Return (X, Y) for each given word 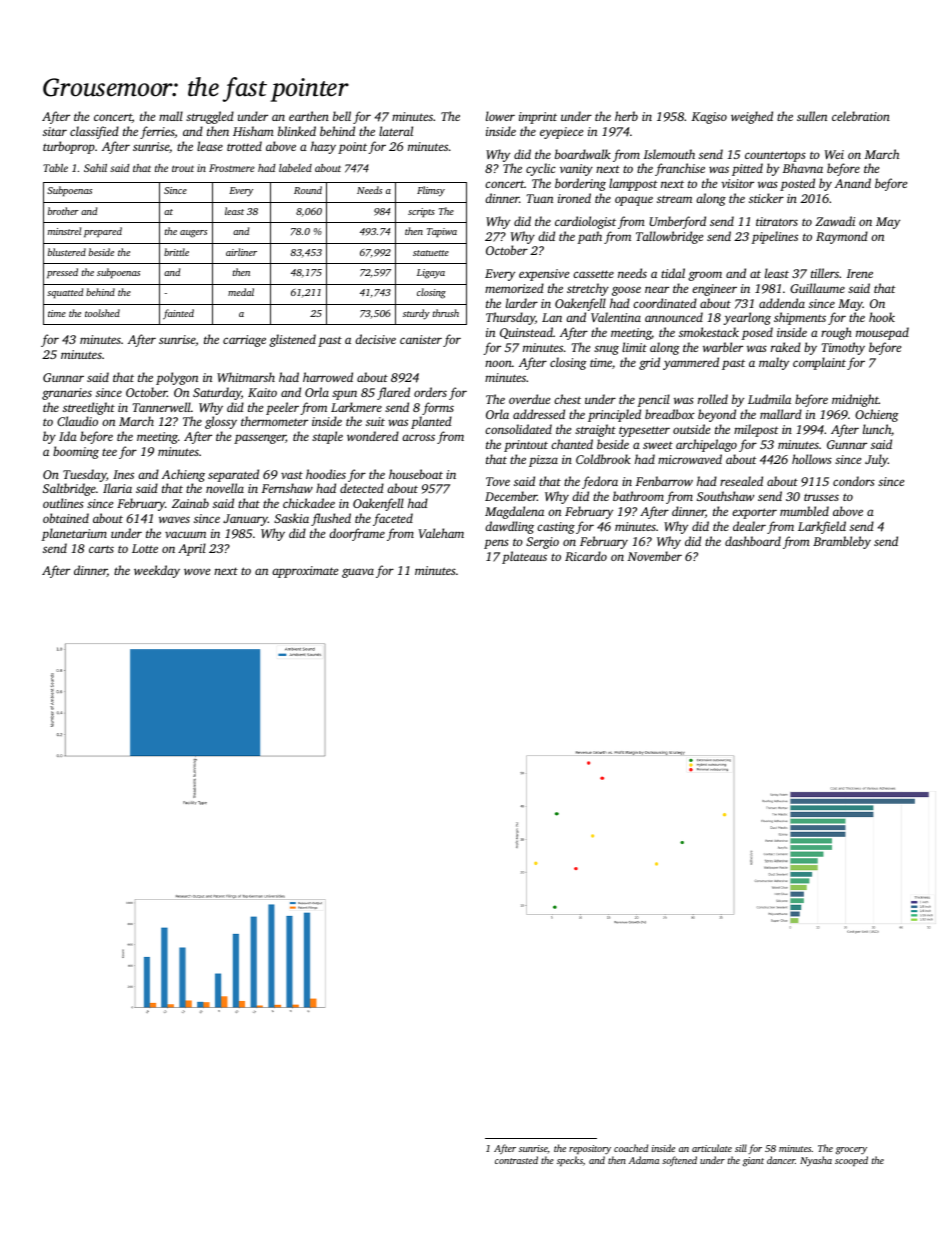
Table (55, 168)
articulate (712, 1148)
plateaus (524, 557)
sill (741, 1148)
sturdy (416, 314)
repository (590, 1149)
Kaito (262, 392)
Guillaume (817, 288)
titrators (777, 221)
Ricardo (586, 556)
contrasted (516, 1160)
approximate (305, 572)
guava (358, 573)
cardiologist (585, 222)
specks (570, 1161)
